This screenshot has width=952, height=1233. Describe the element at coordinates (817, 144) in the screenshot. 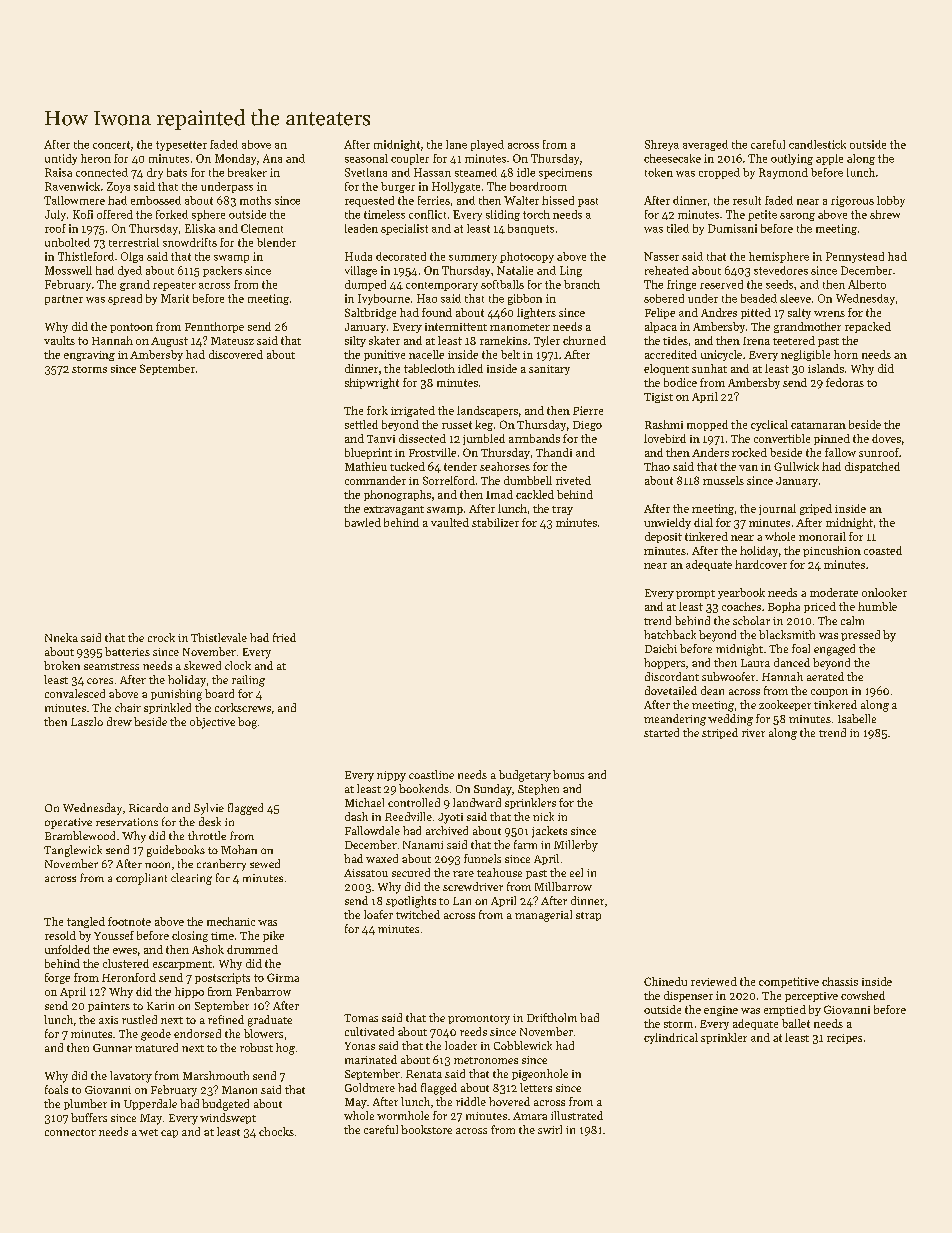

I see `candlestick` at that location.
